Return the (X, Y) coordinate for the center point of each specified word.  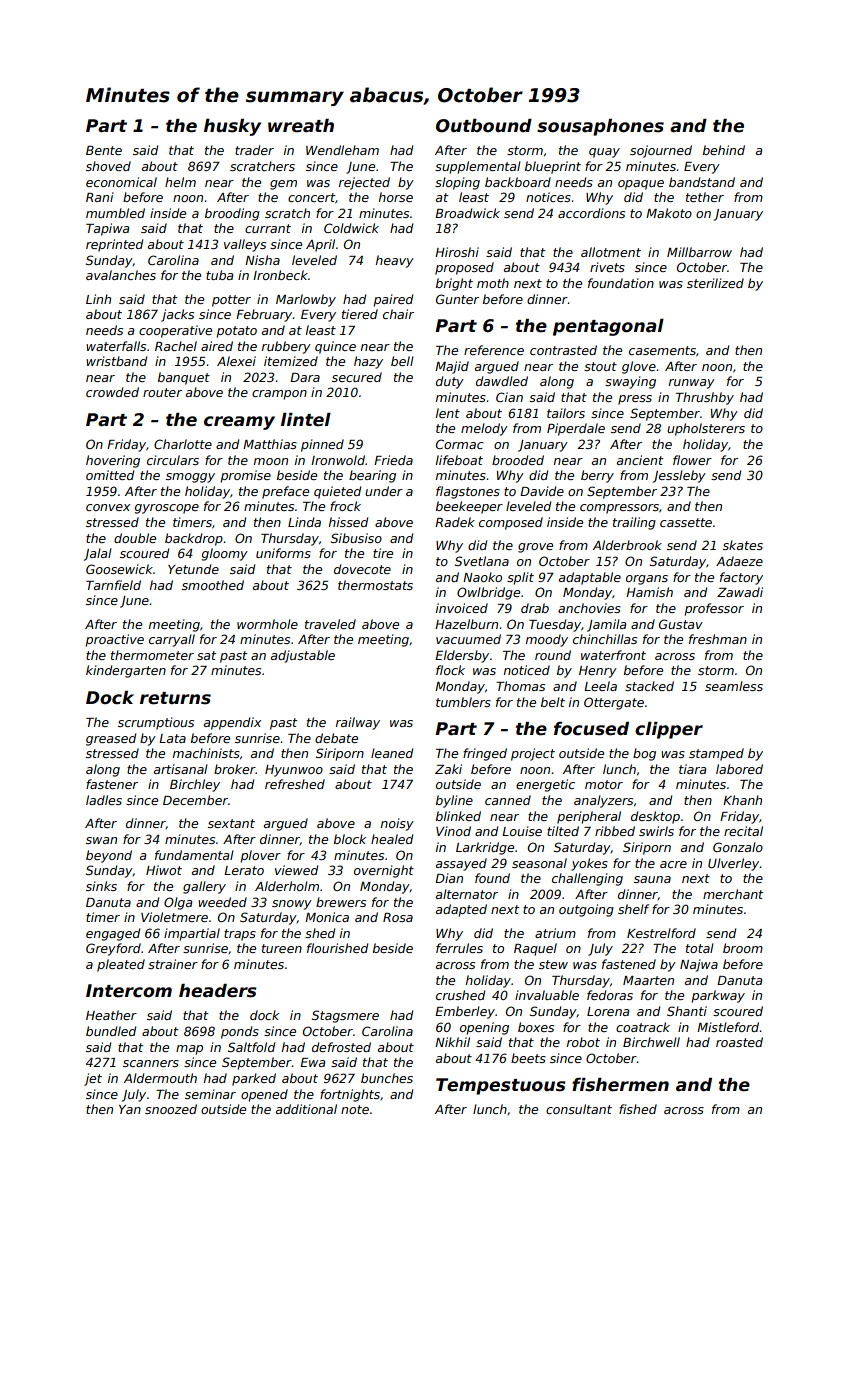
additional (306, 1109)
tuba (219, 275)
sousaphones (600, 127)
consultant (579, 1109)
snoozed (171, 1109)
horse (396, 197)
